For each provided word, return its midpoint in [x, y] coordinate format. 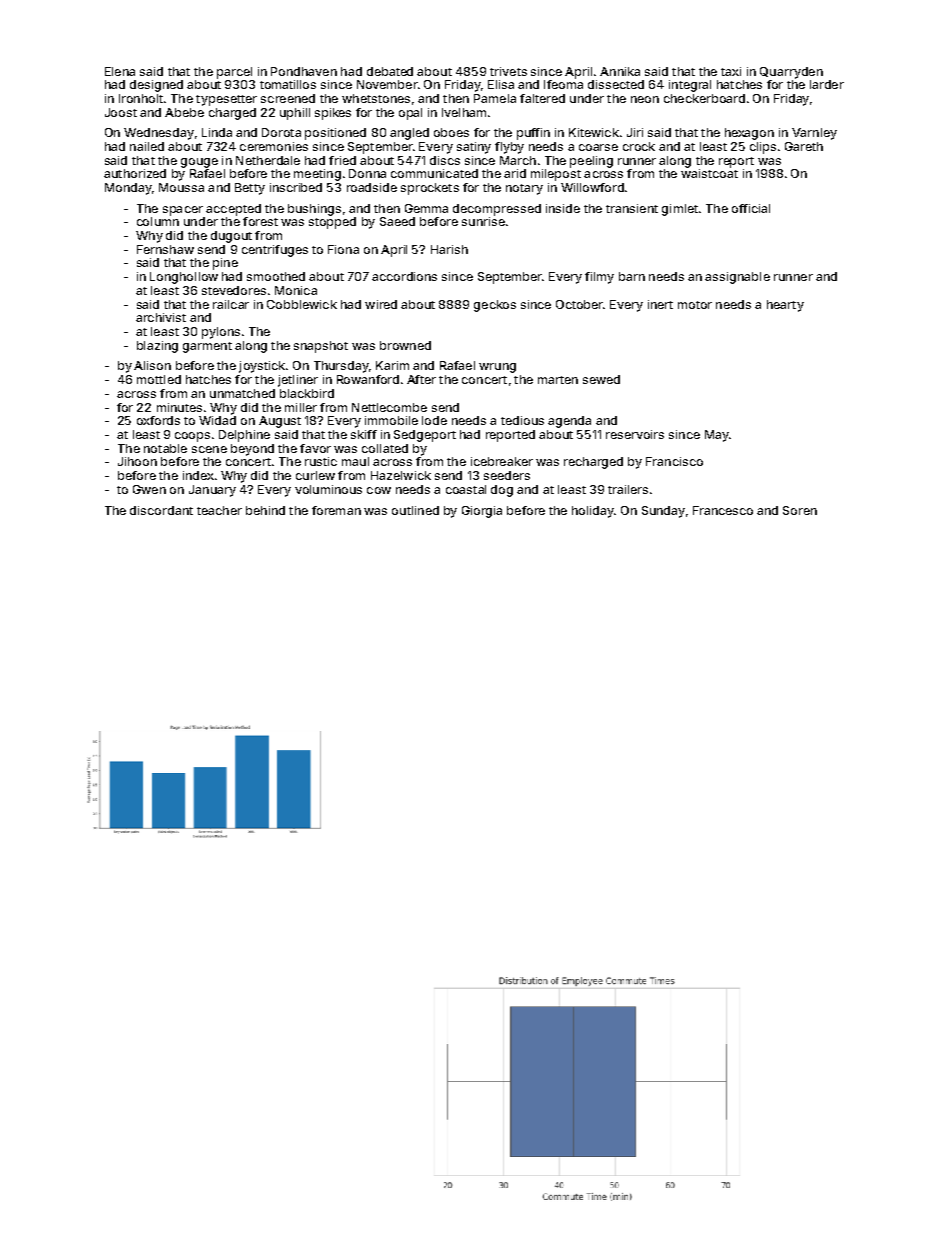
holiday [593, 512]
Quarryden [791, 73]
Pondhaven [304, 71]
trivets [508, 71]
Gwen [149, 489]
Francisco [674, 461]
